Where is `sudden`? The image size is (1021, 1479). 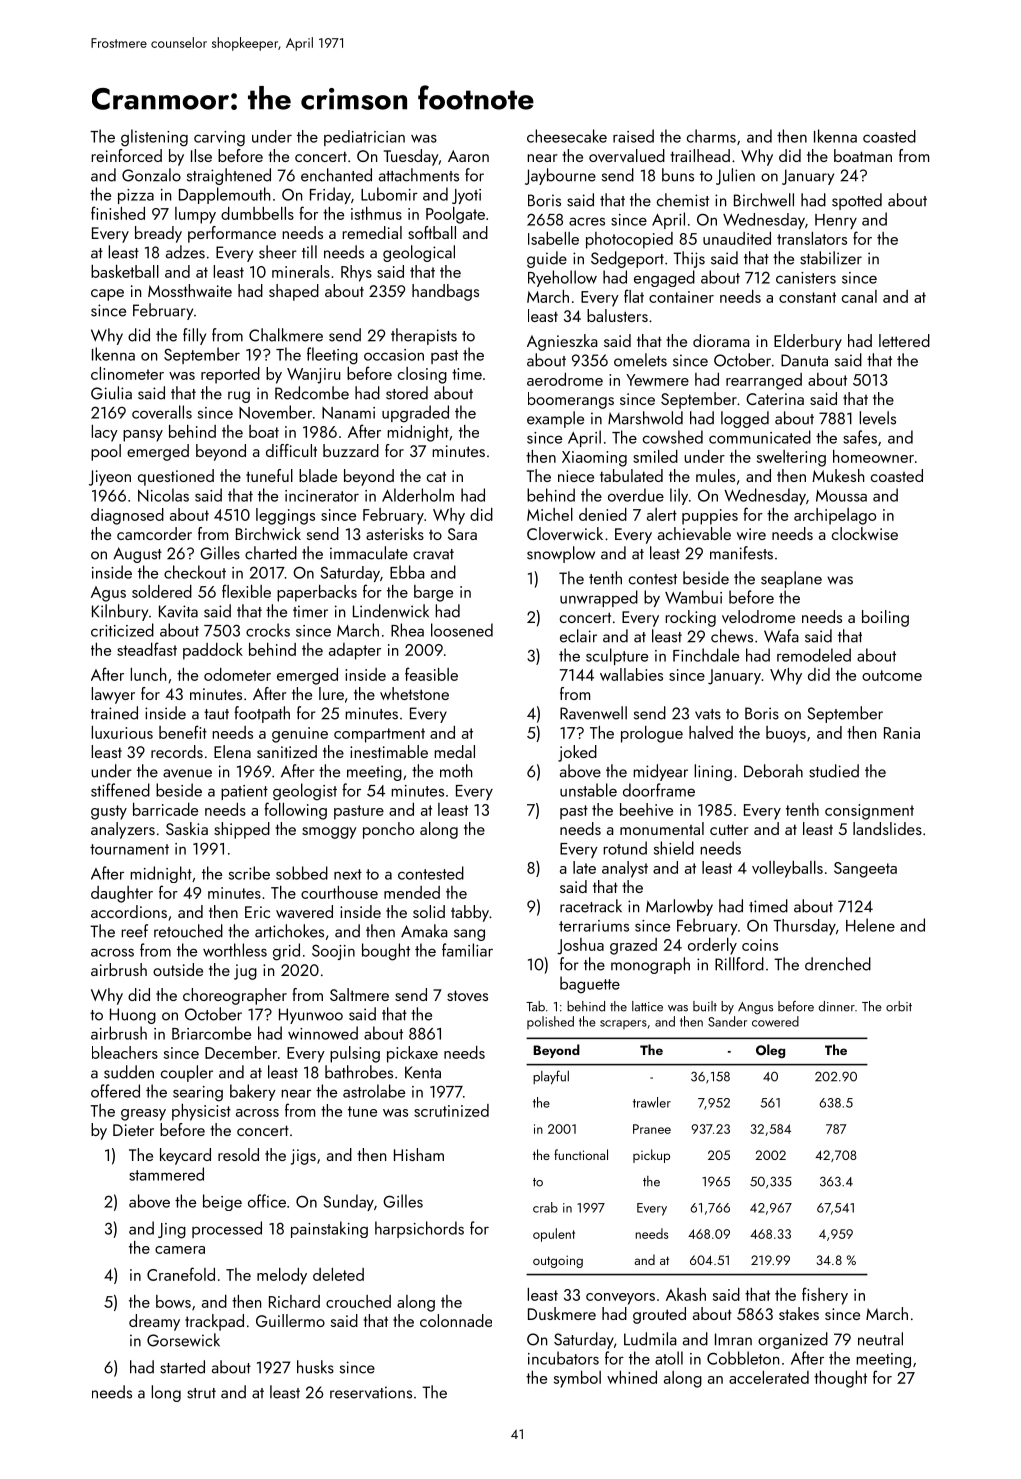 sudden is located at coordinates (129, 1072).
